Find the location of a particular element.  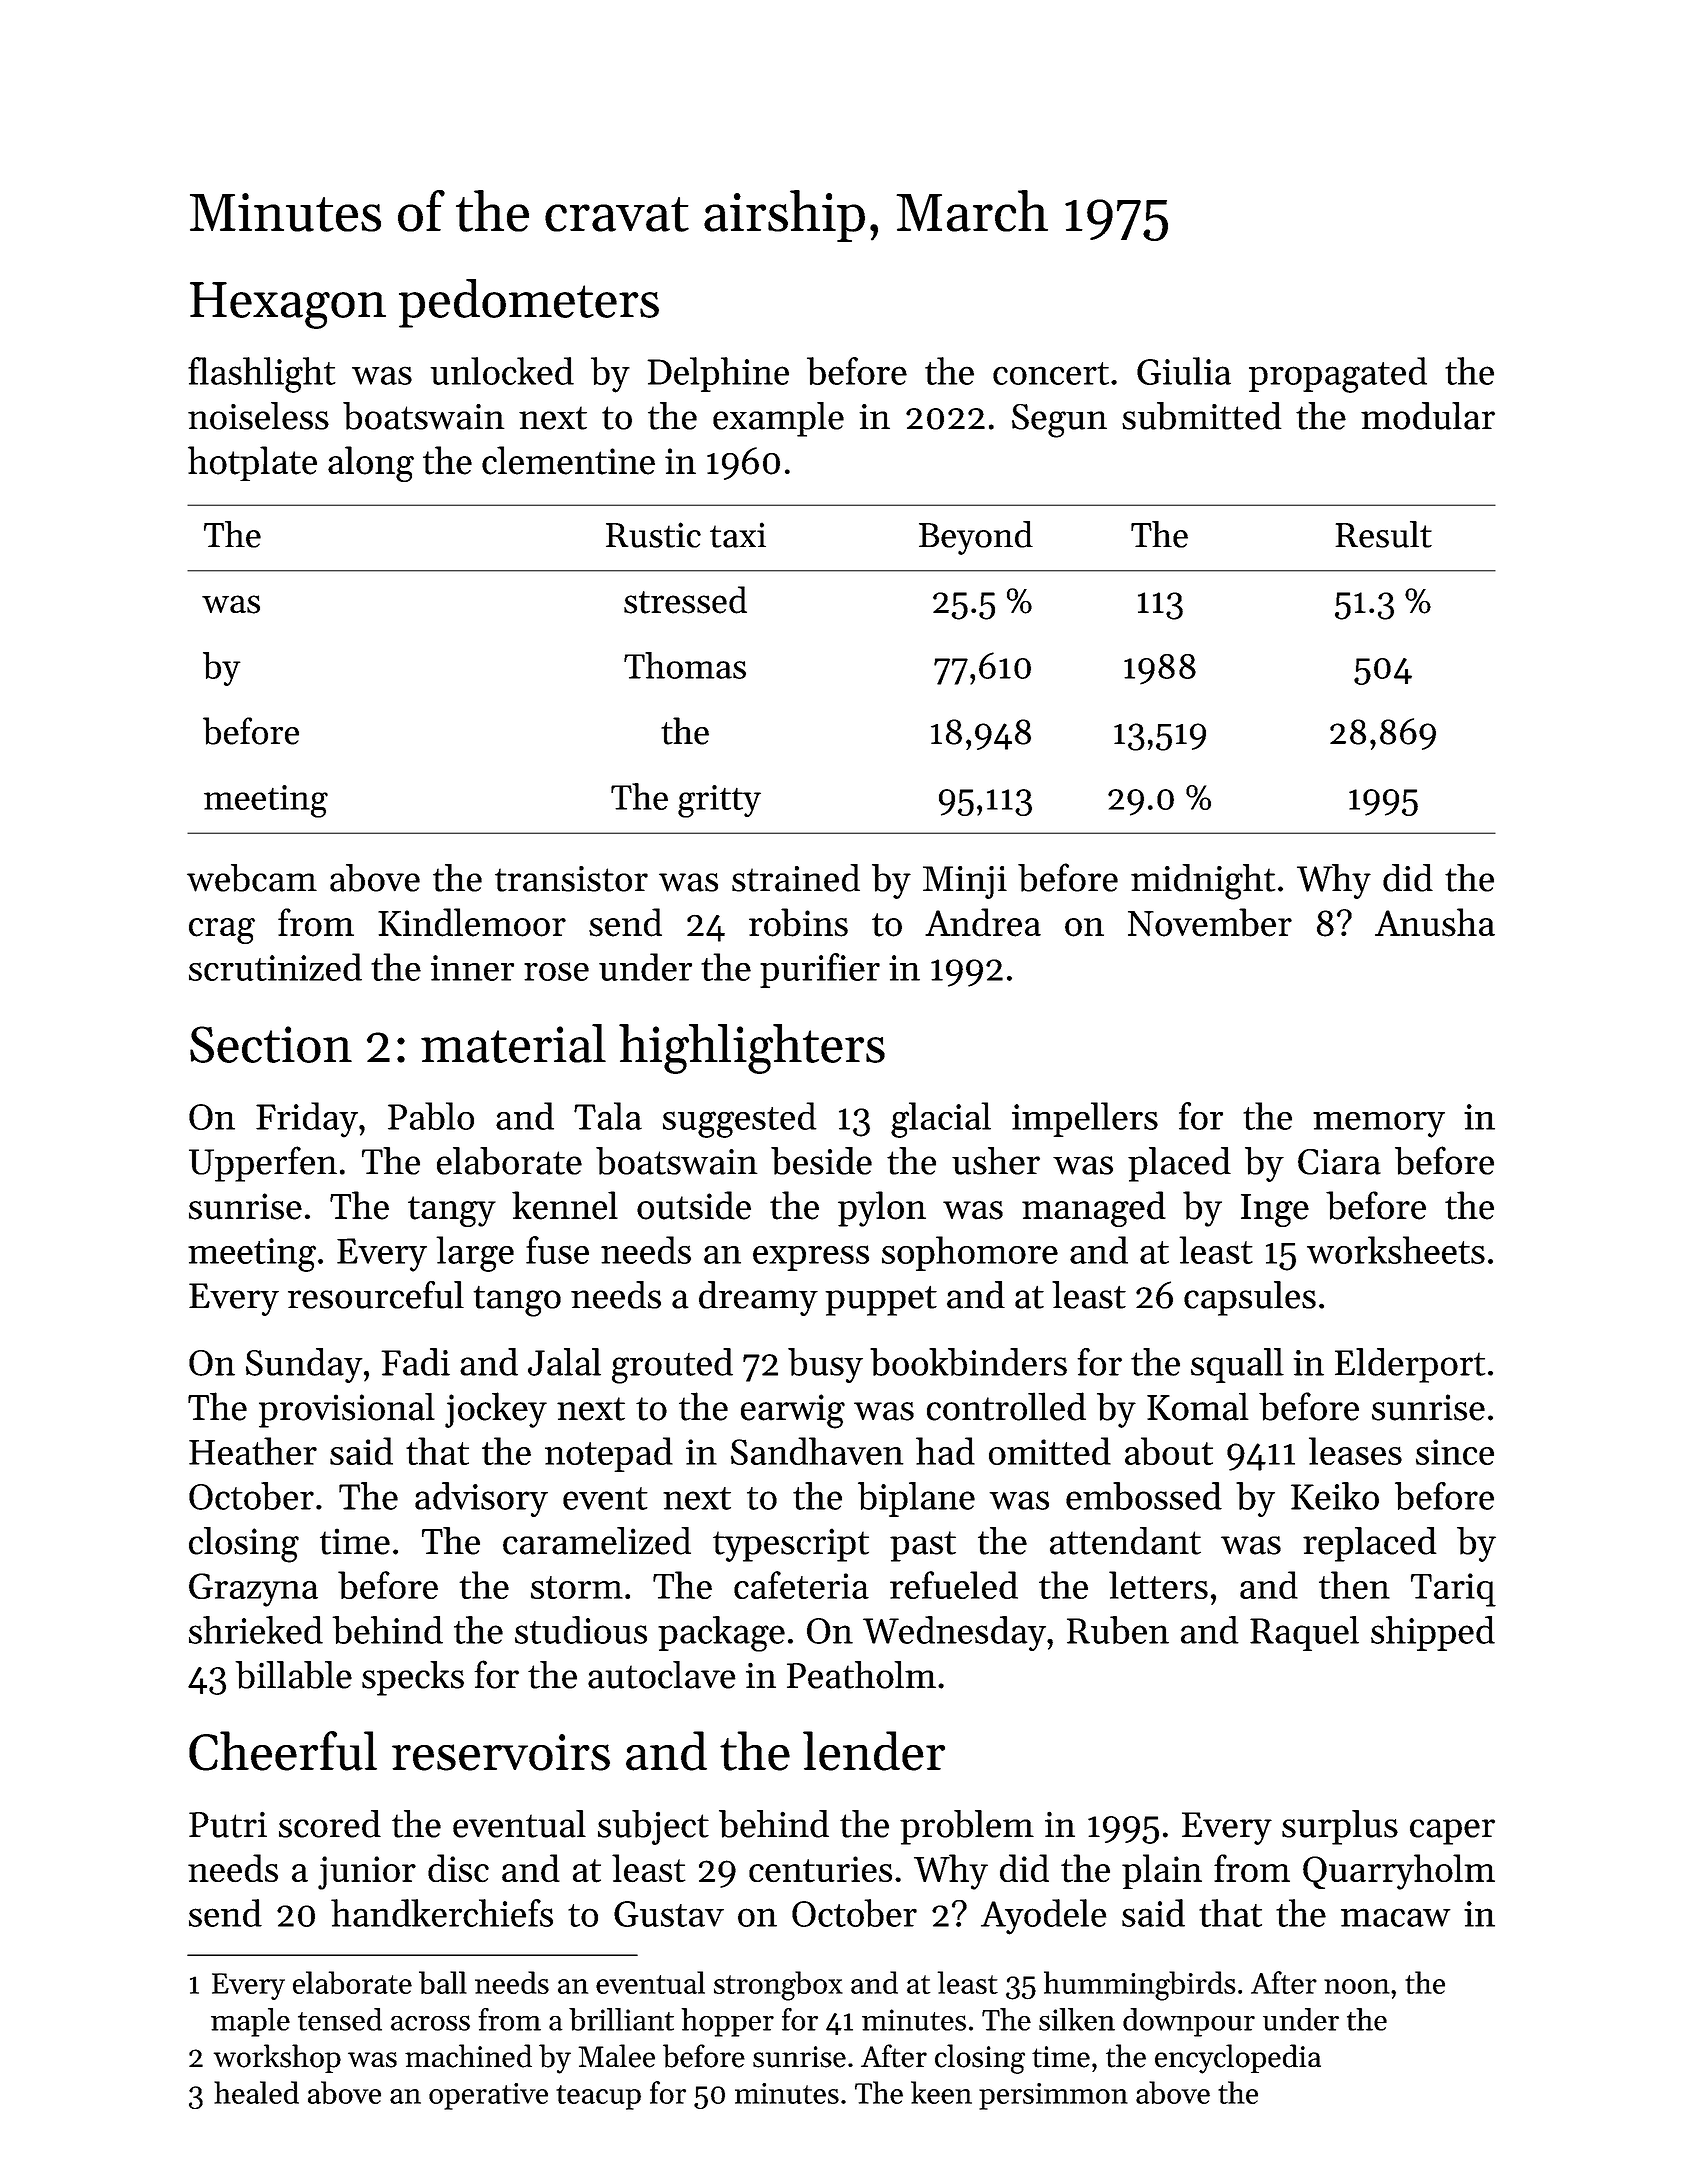

Delphine is located at coordinates (718, 374).
